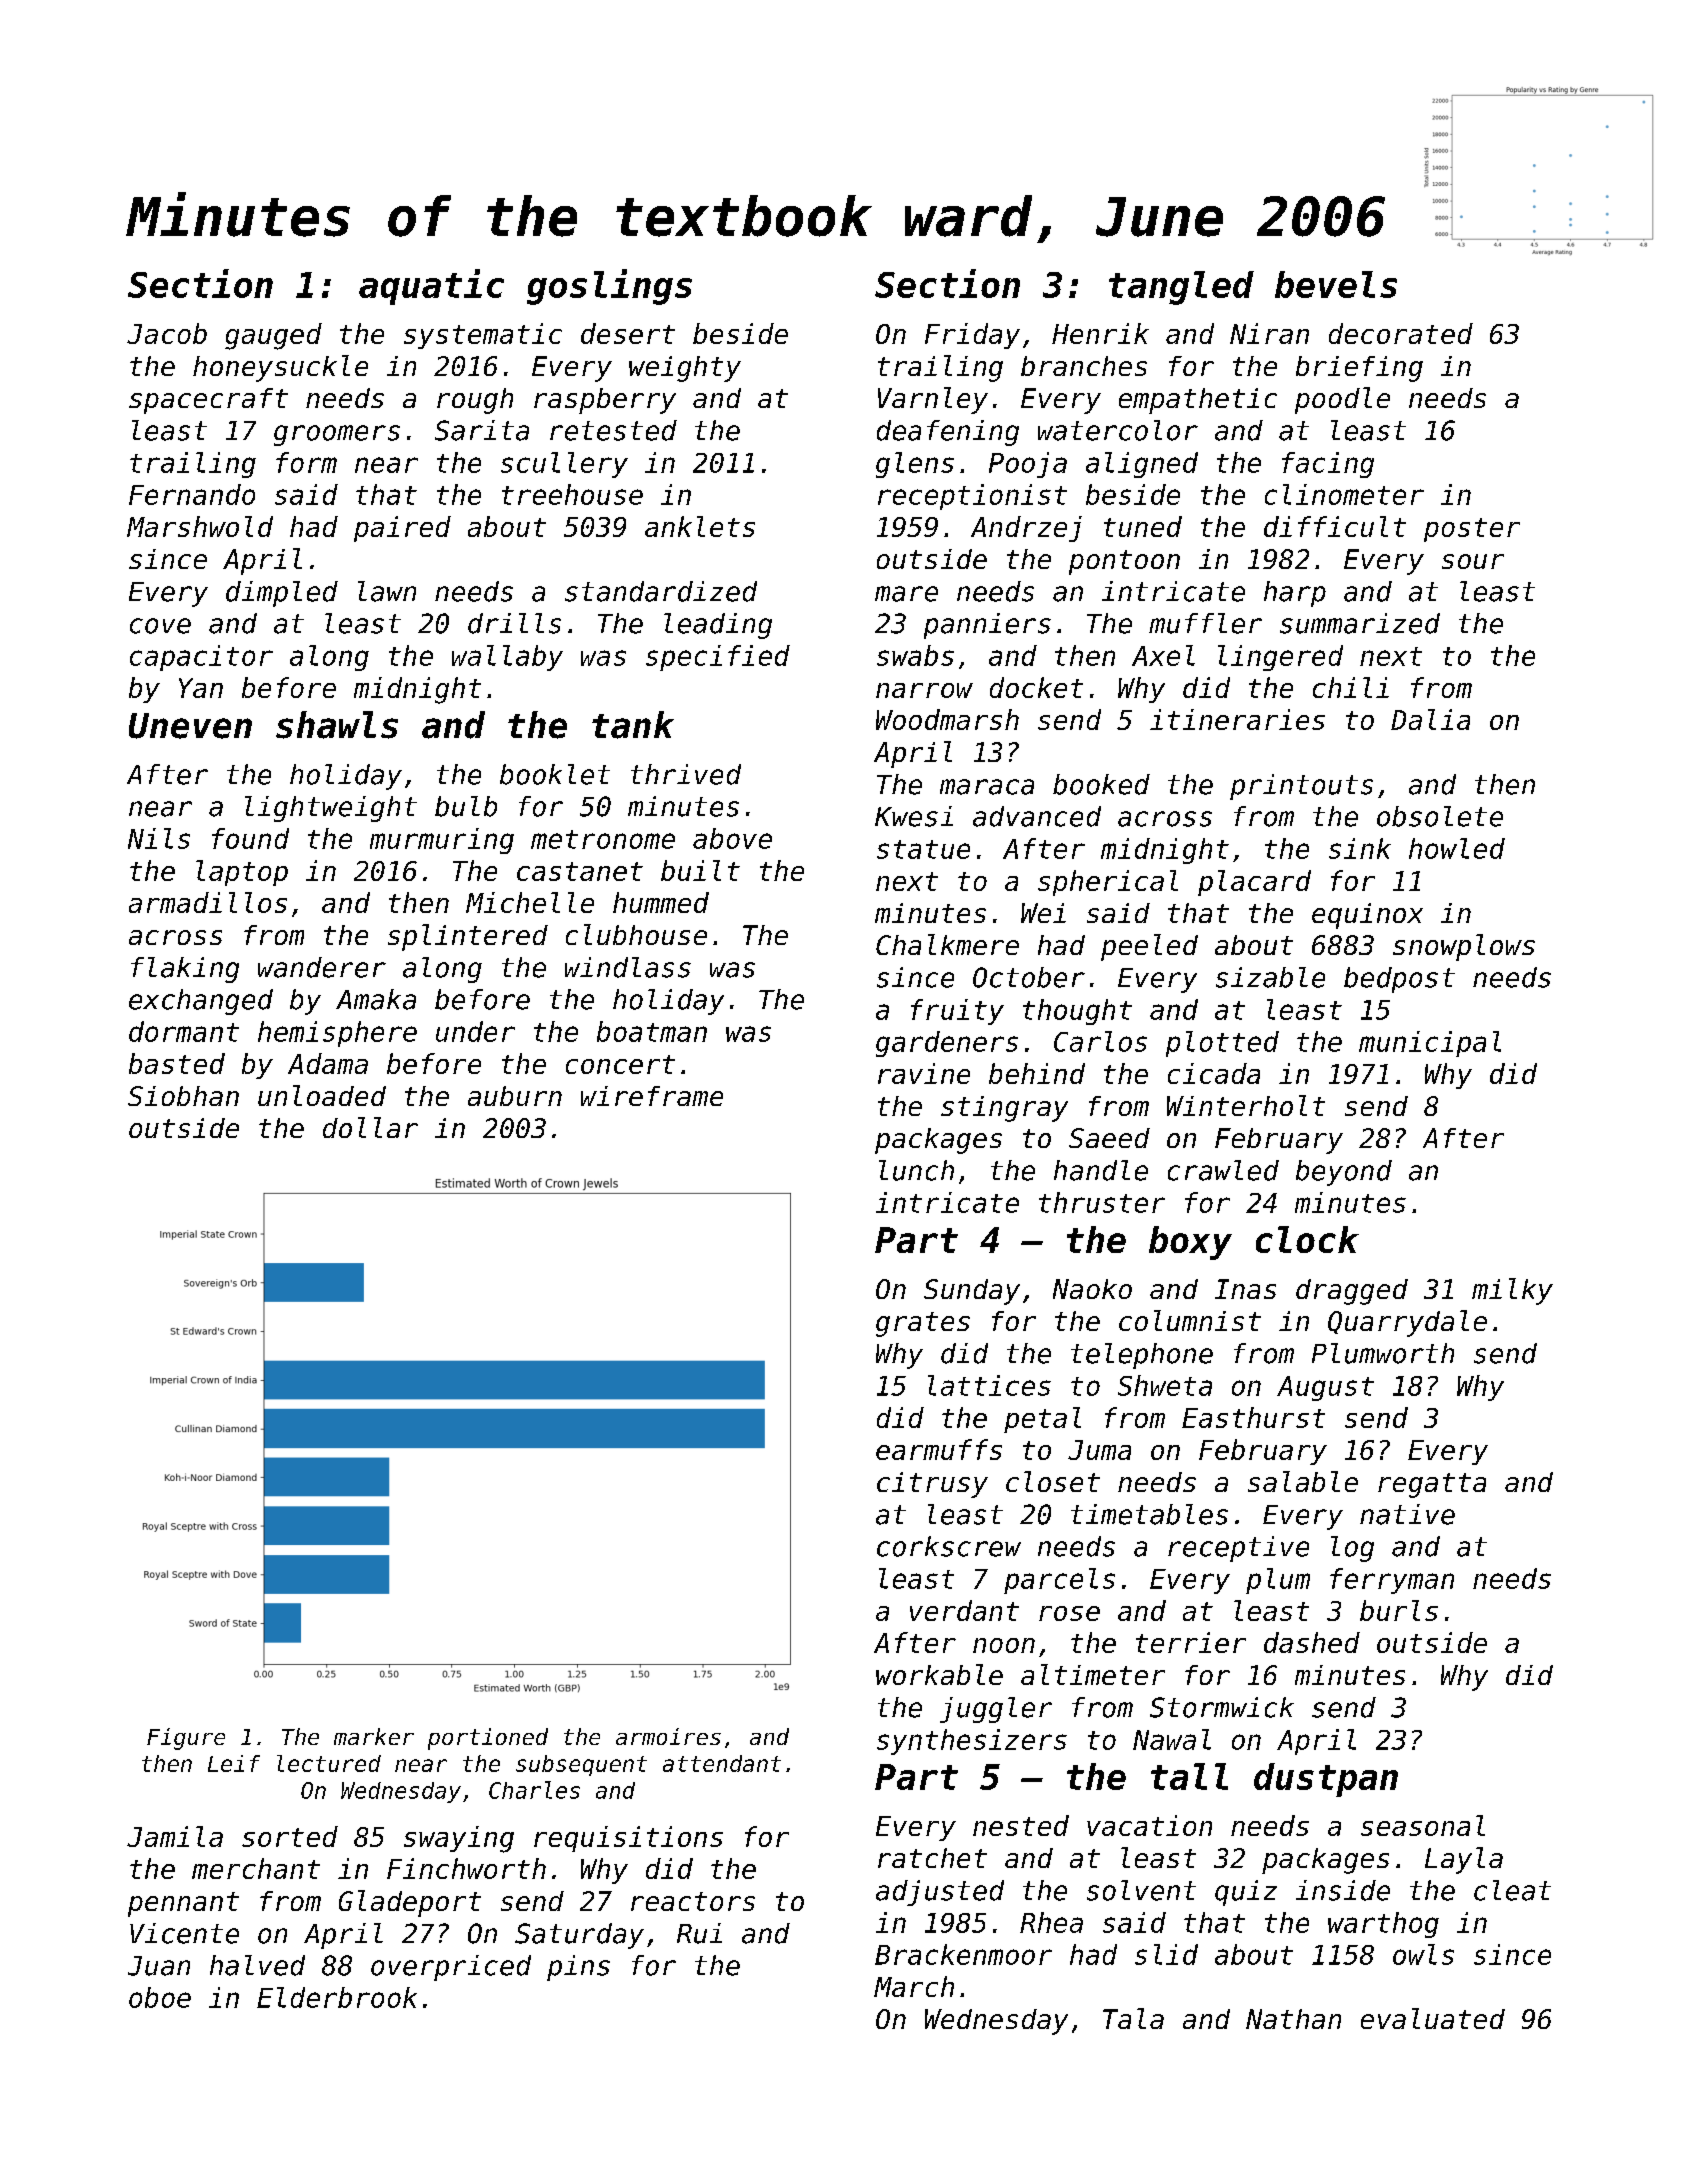 The image size is (1683, 2178). What do you see at coordinates (159, 838) in the screenshot?
I see `Nils` at bounding box center [159, 838].
